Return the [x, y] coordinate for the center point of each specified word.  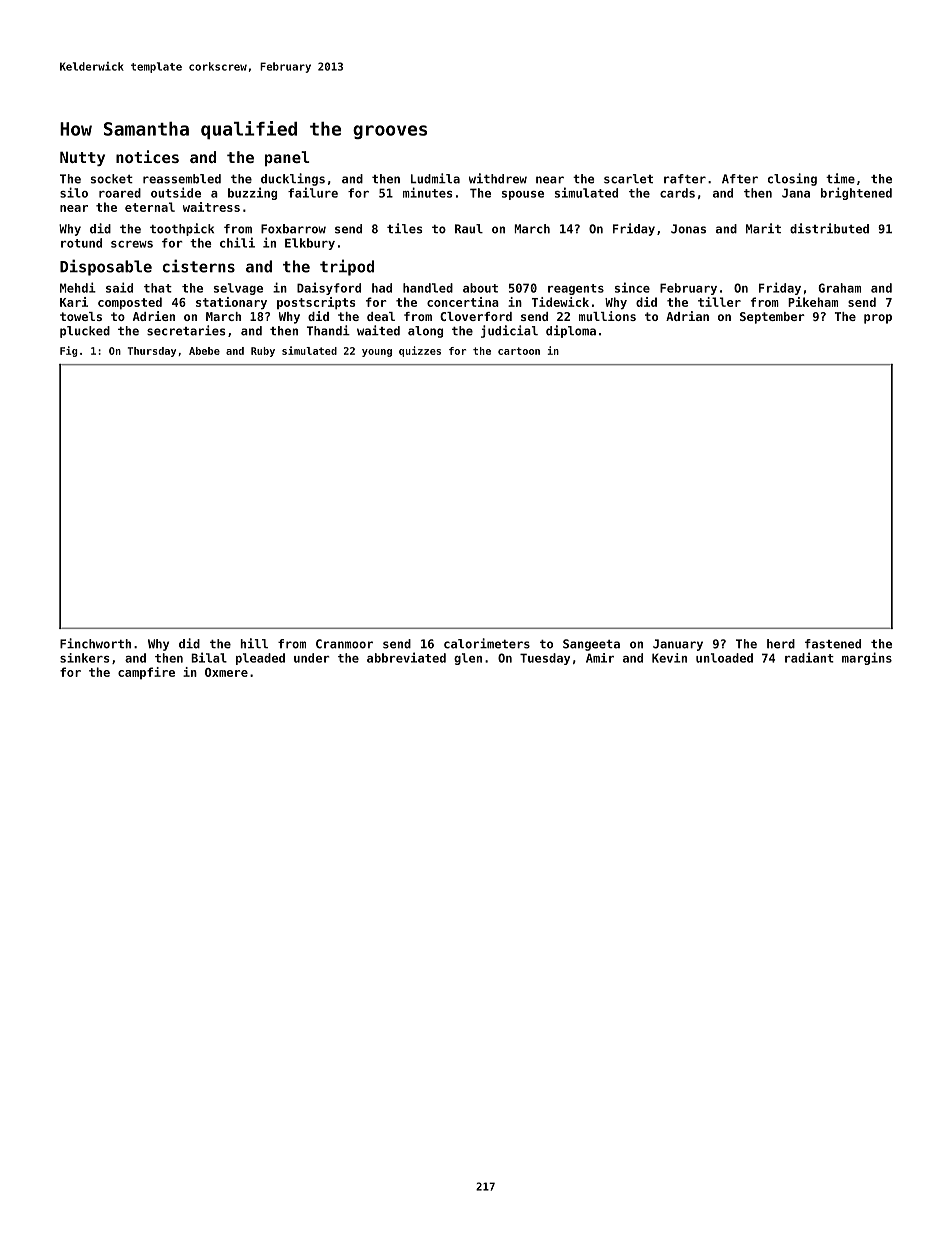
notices [147, 156]
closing [792, 179]
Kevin [669, 658]
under [312, 658]
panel [287, 158]
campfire [146, 673]
